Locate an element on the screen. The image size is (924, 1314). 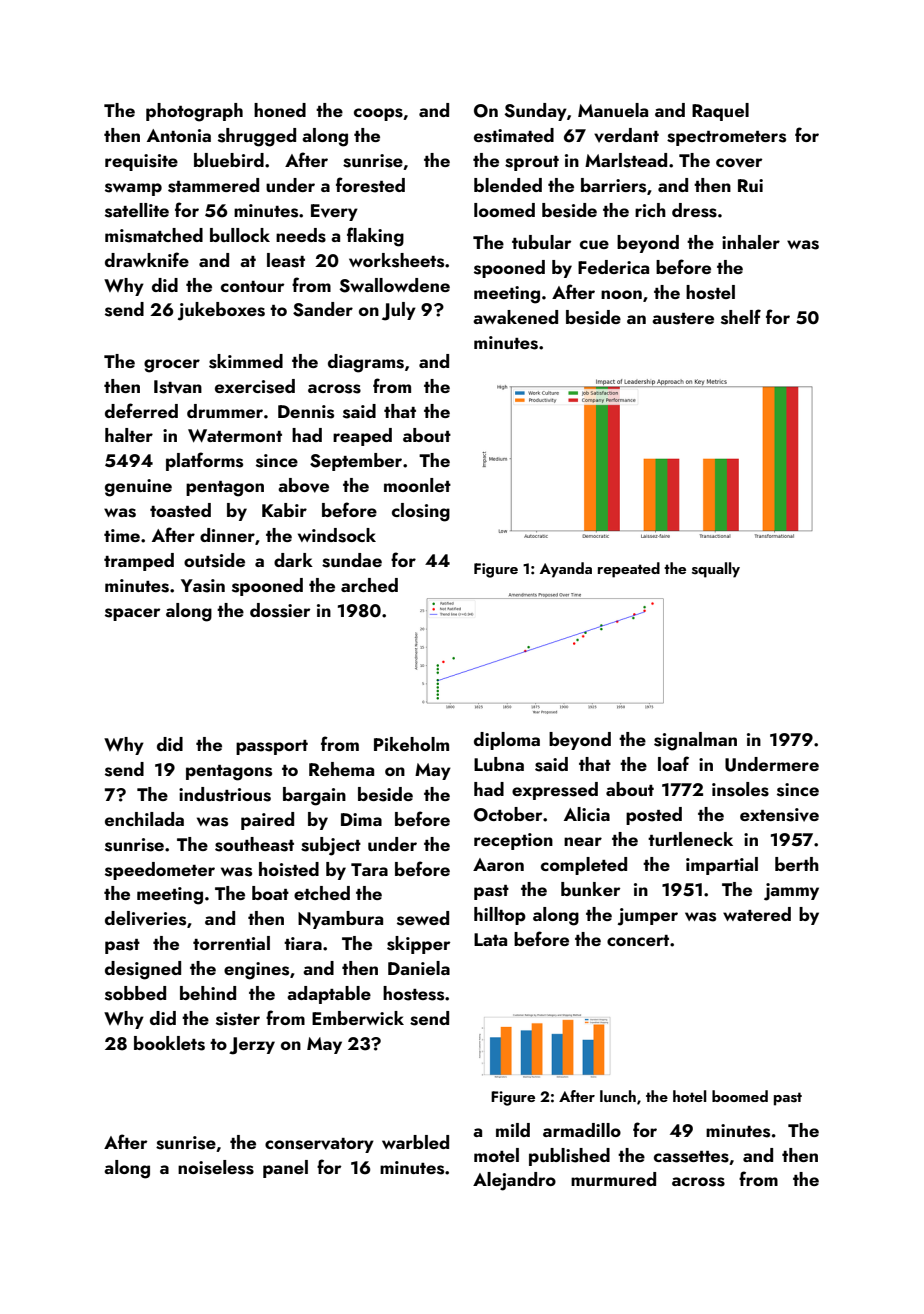
coops is located at coordinates (378, 114).
